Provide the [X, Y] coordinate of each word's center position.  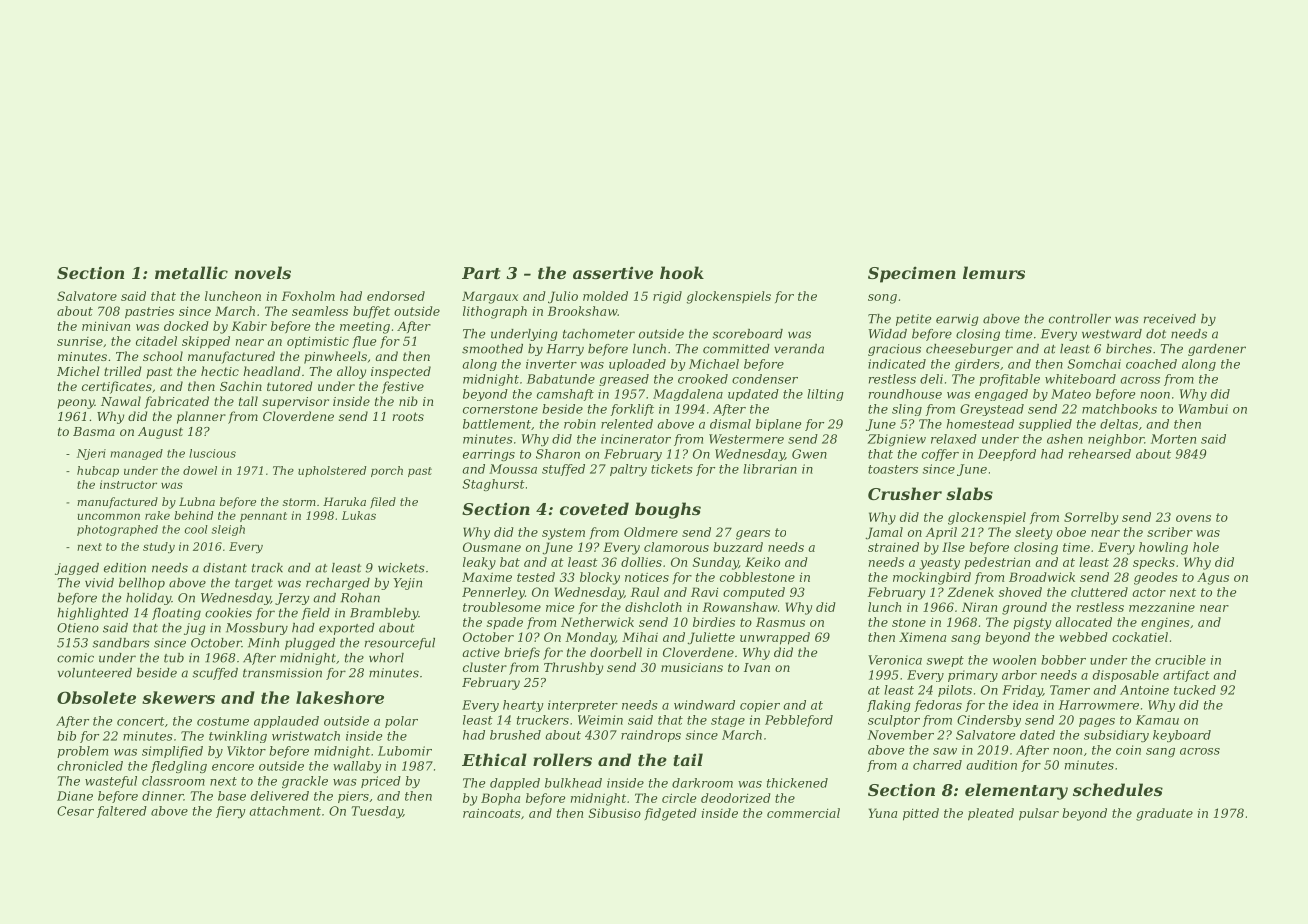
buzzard [738, 547]
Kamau [1157, 720]
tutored [290, 386]
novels [263, 272]
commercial [803, 813]
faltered [122, 812]
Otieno [78, 628]
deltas [1119, 424]
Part [481, 273]
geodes [1156, 578]
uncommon [109, 516]
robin [580, 424]
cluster [485, 667]
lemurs [994, 272]
